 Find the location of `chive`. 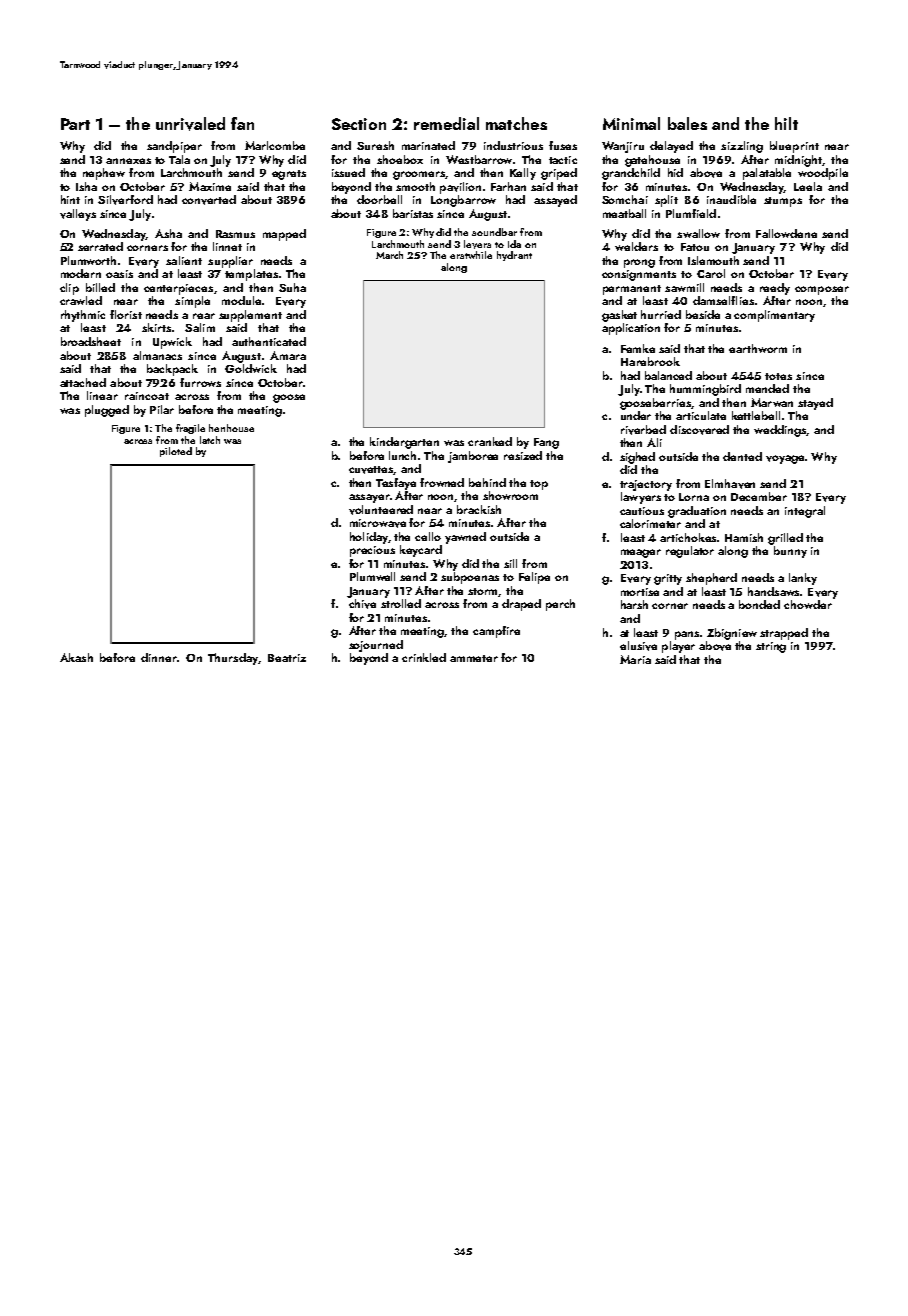

chive is located at coordinates (362, 604).
